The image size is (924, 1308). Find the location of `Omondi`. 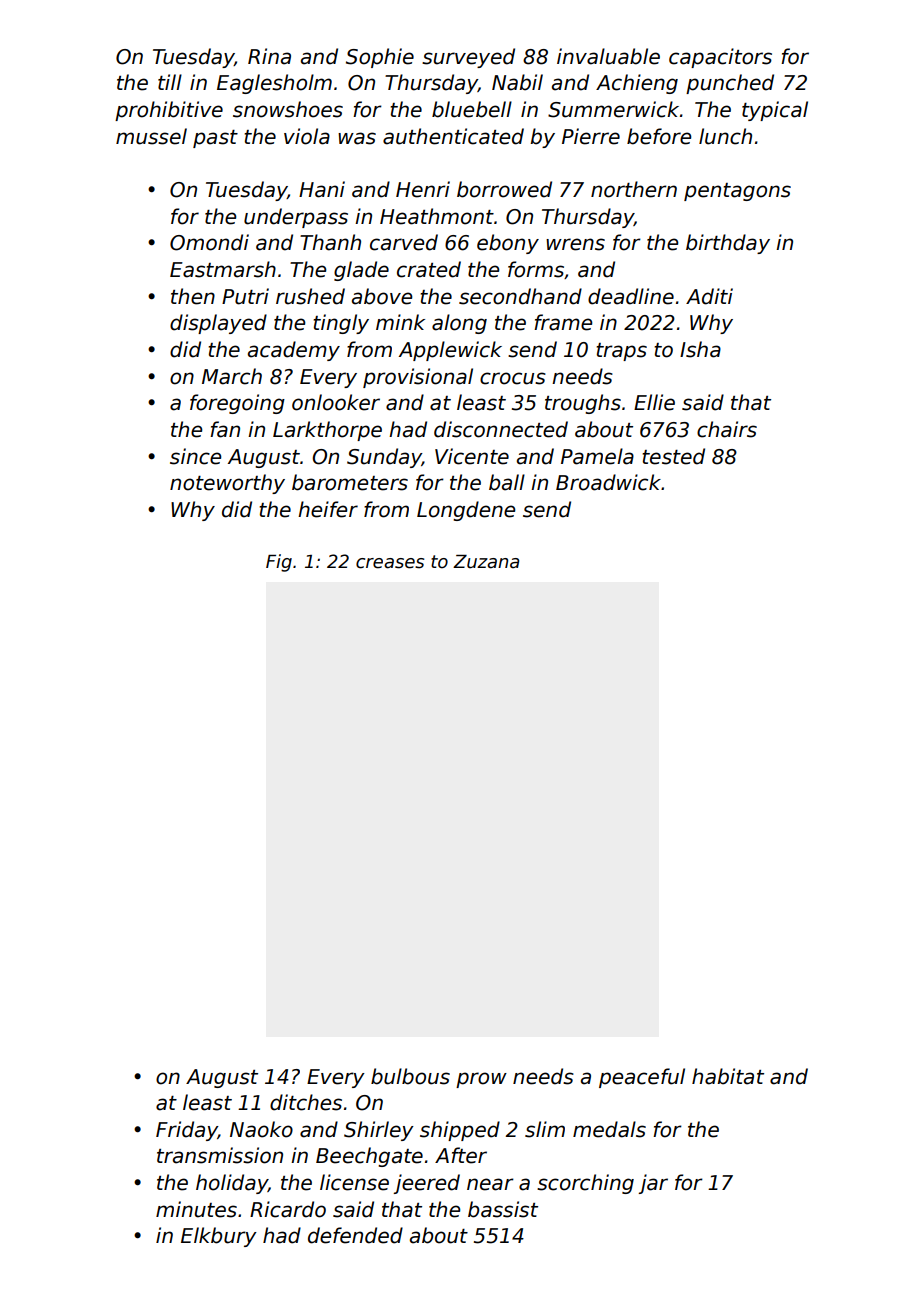

Omondi is located at coordinates (209, 242).
